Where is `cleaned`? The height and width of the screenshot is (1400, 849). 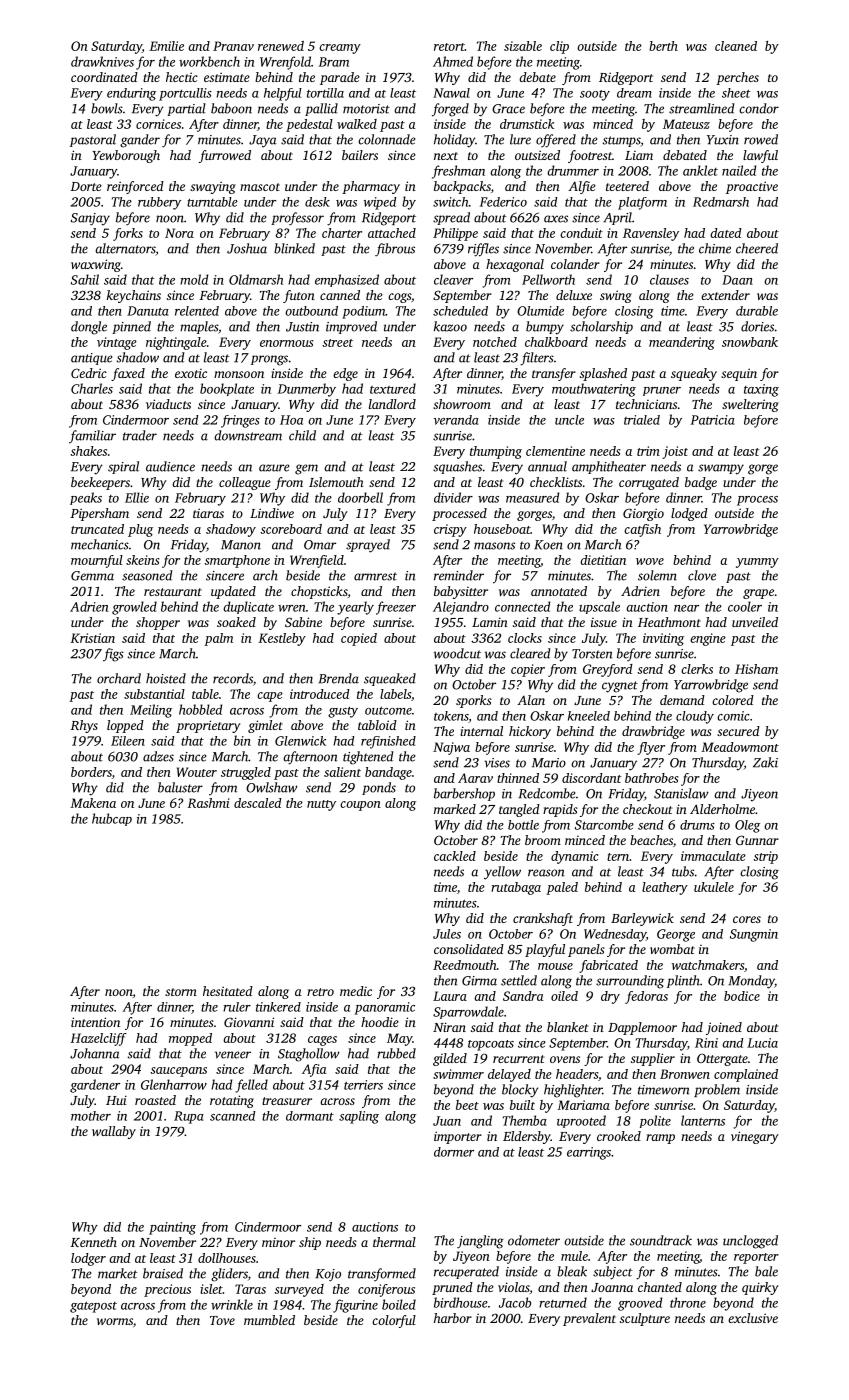
cleaned is located at coordinates (736, 46).
